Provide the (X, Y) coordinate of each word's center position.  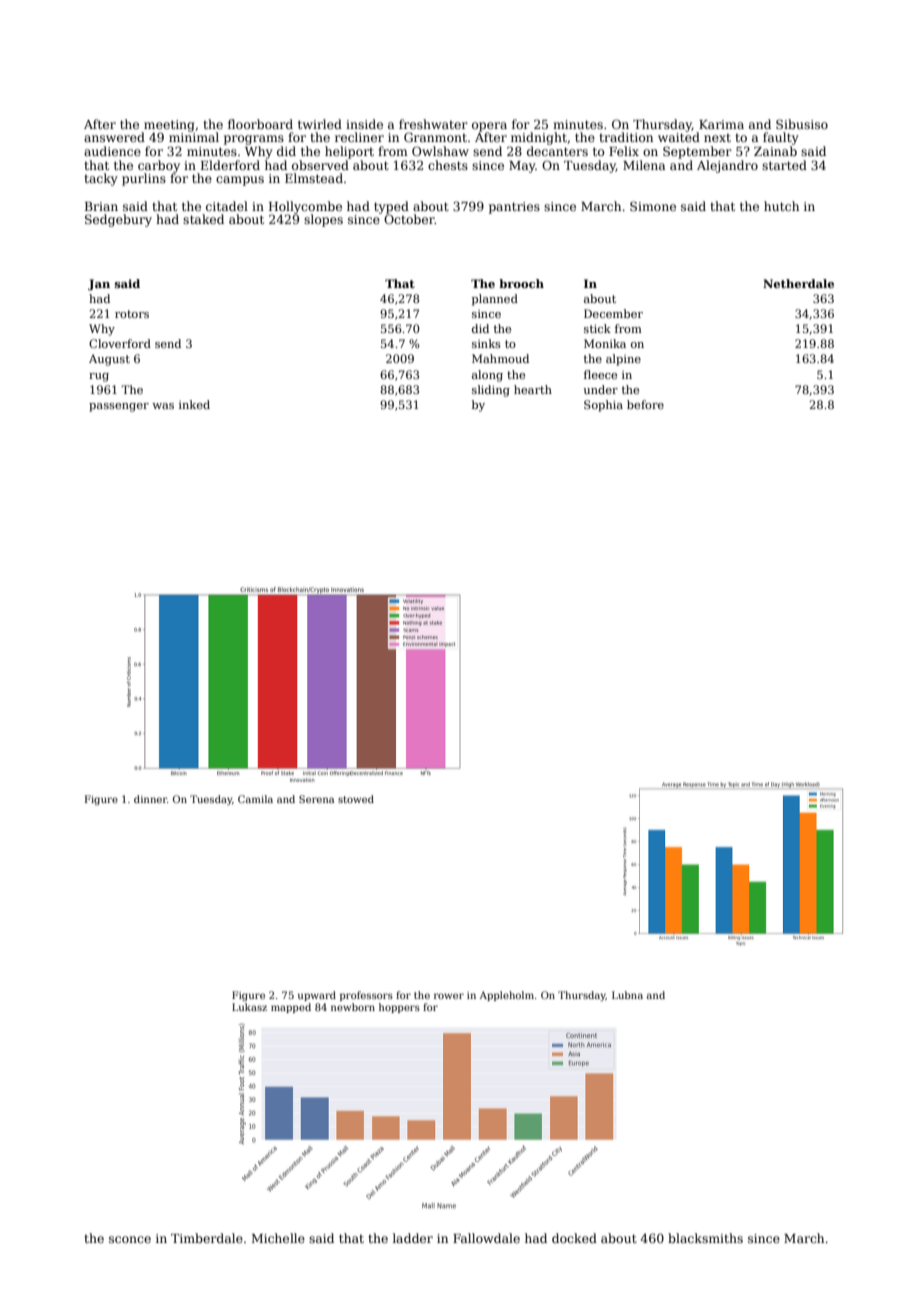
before (645, 404)
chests (448, 165)
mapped (291, 1008)
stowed (356, 799)
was (163, 406)
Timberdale (207, 1238)
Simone (653, 206)
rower (449, 996)
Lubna (627, 995)
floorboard (260, 124)
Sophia (603, 406)
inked (194, 404)
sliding (491, 391)
